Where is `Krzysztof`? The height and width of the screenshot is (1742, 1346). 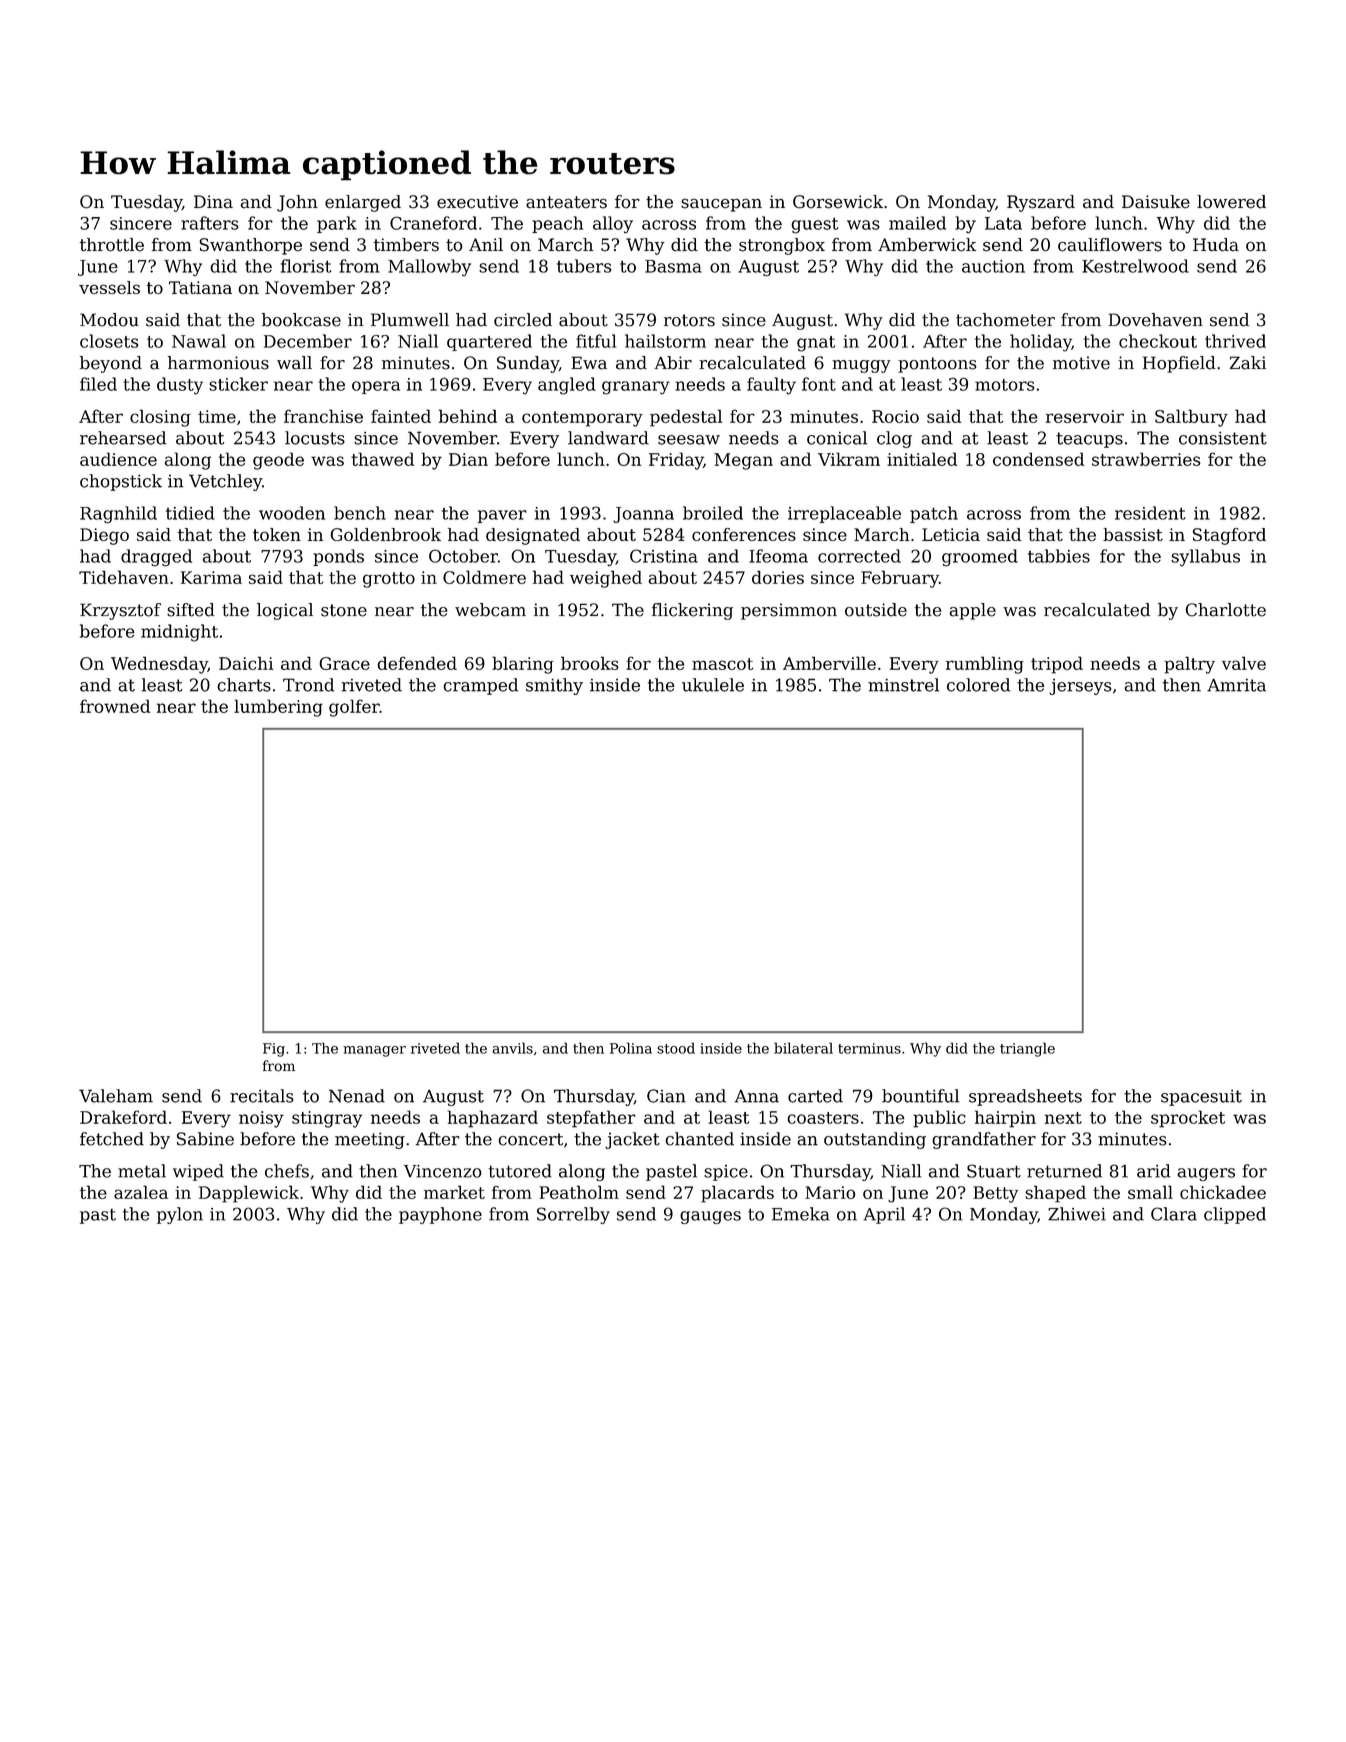 Krzysztof is located at coordinates (120, 611).
